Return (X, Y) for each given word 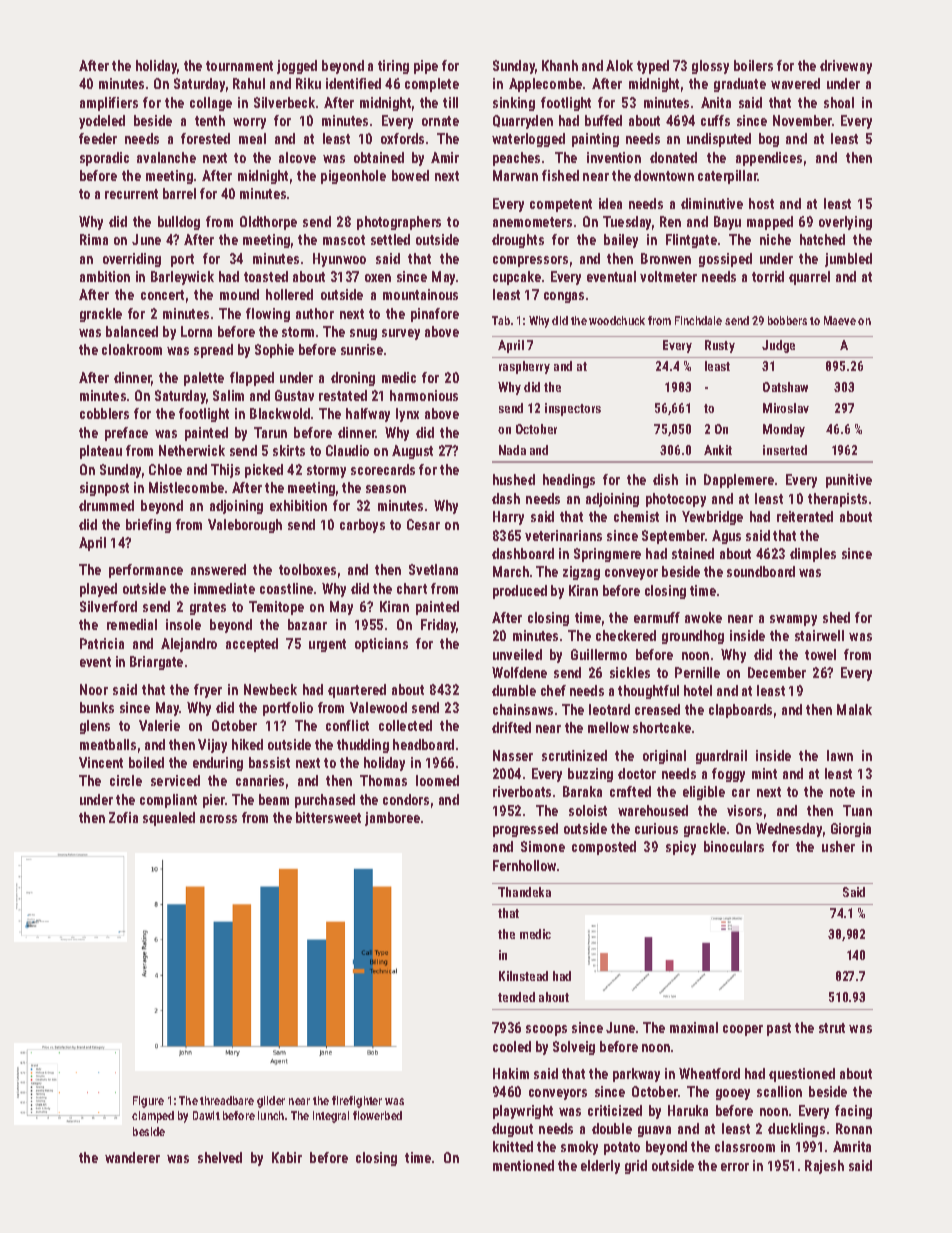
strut (832, 1028)
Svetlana (433, 569)
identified (353, 83)
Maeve (840, 320)
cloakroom (132, 349)
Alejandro (189, 645)
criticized (615, 1110)
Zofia (123, 817)
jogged (297, 67)
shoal (839, 102)
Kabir (287, 1157)
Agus (726, 537)
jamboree (392, 819)
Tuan (857, 810)
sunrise (362, 349)
